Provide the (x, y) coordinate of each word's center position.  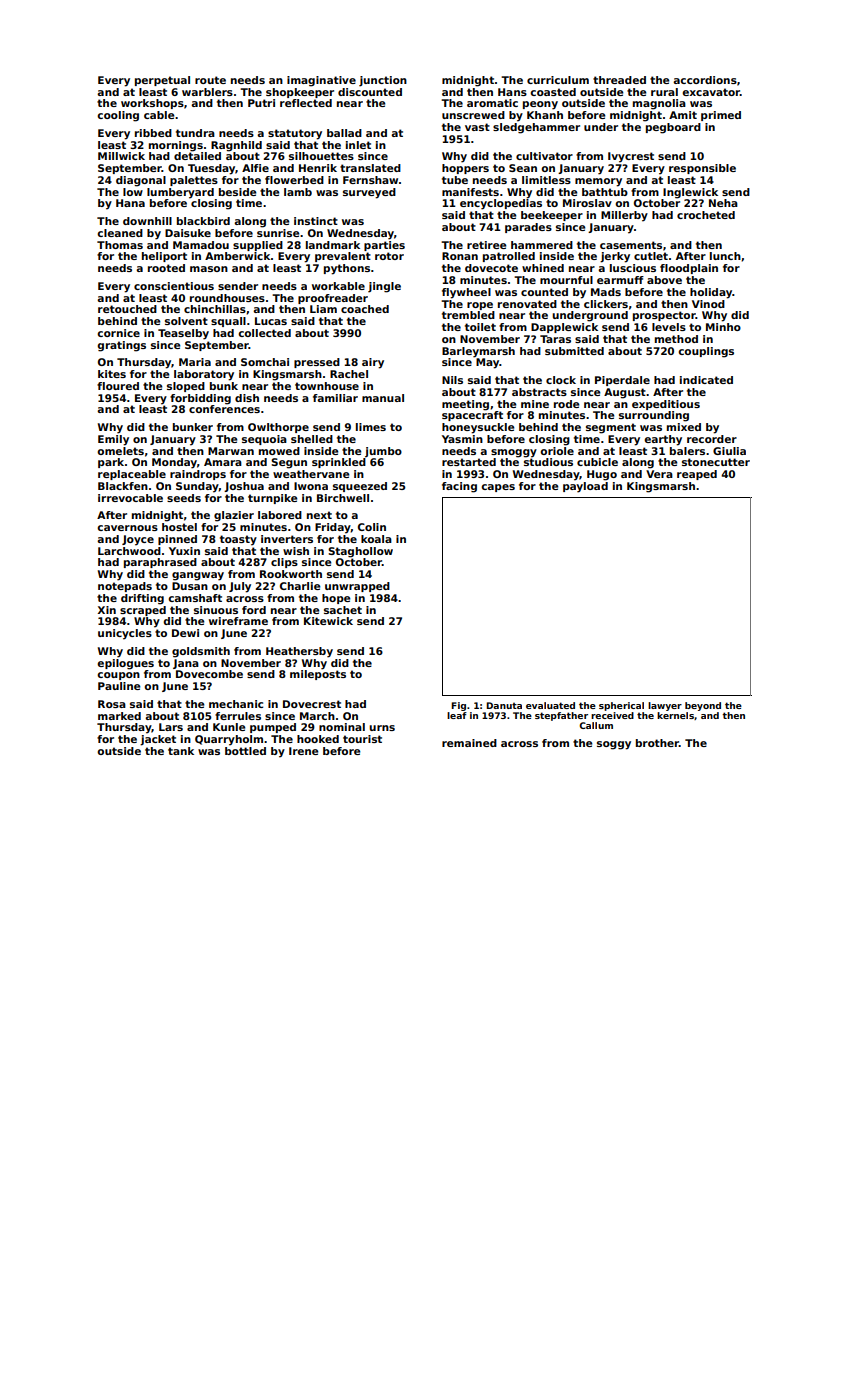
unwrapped (357, 587)
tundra (195, 133)
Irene (303, 751)
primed (721, 116)
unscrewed (473, 115)
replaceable (132, 475)
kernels (675, 715)
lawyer (665, 706)
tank (181, 751)
